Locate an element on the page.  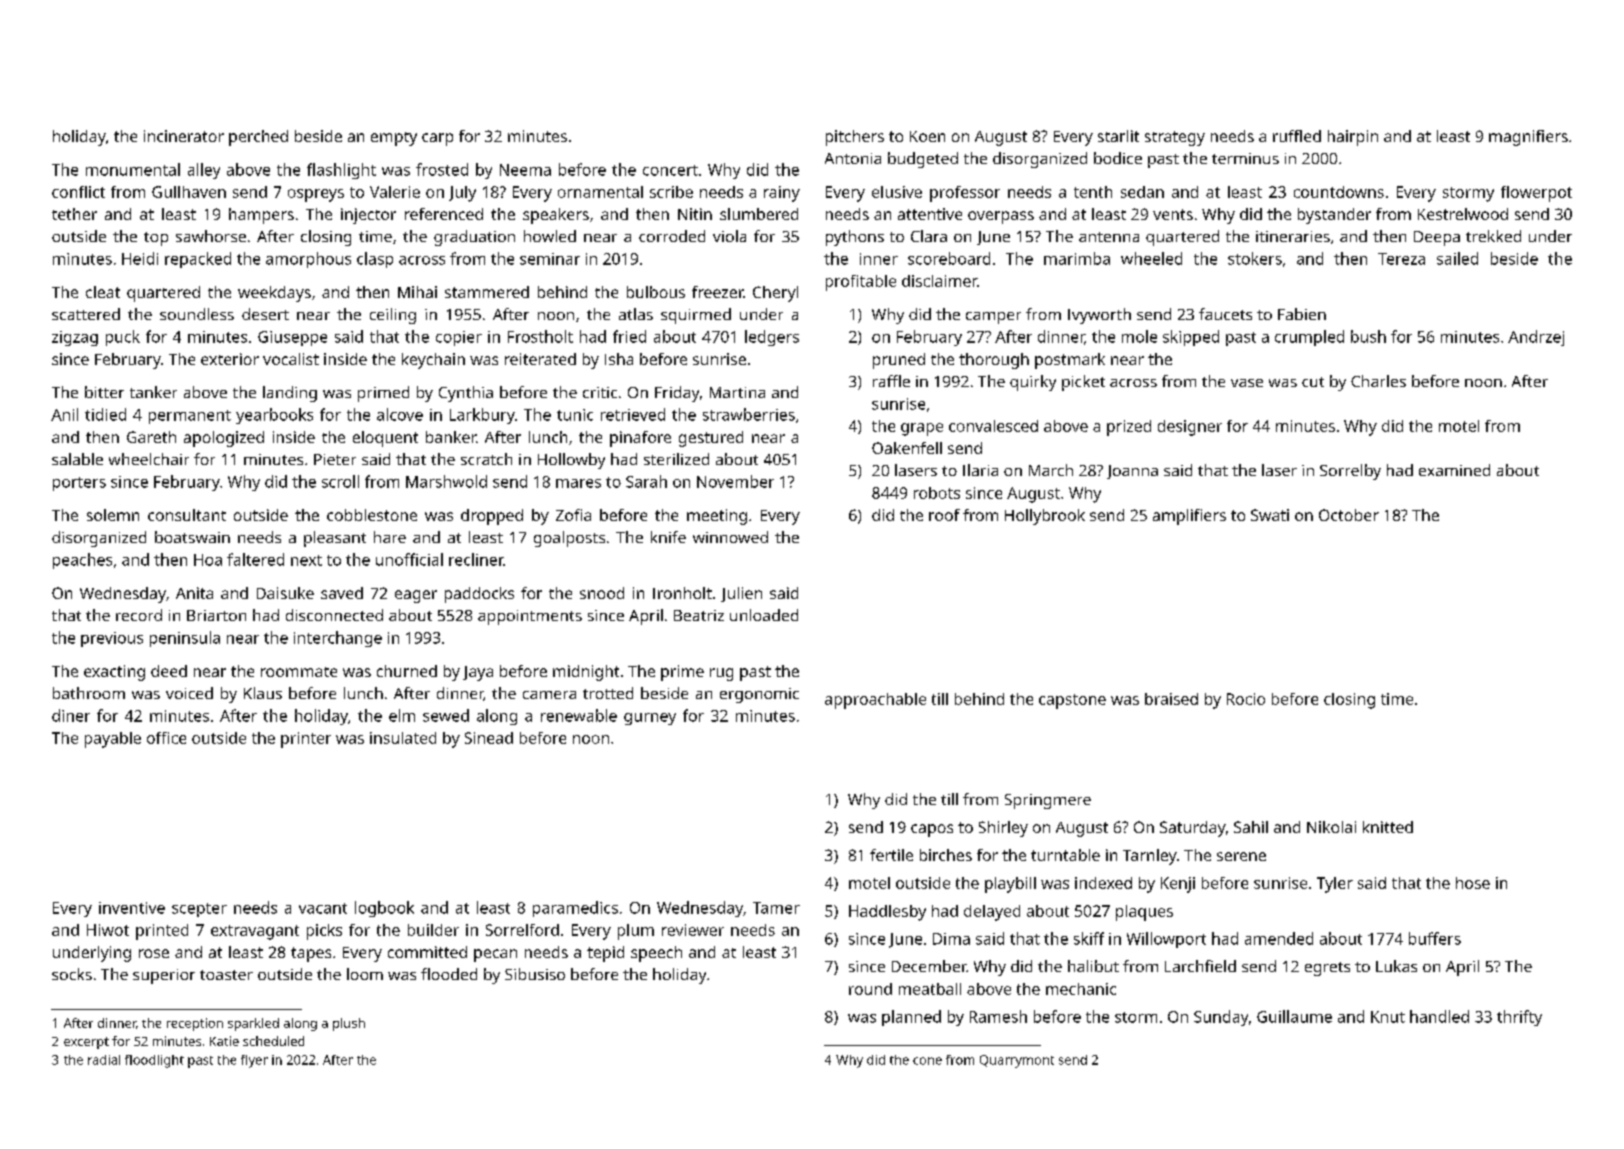
tunic is located at coordinates (575, 415).
